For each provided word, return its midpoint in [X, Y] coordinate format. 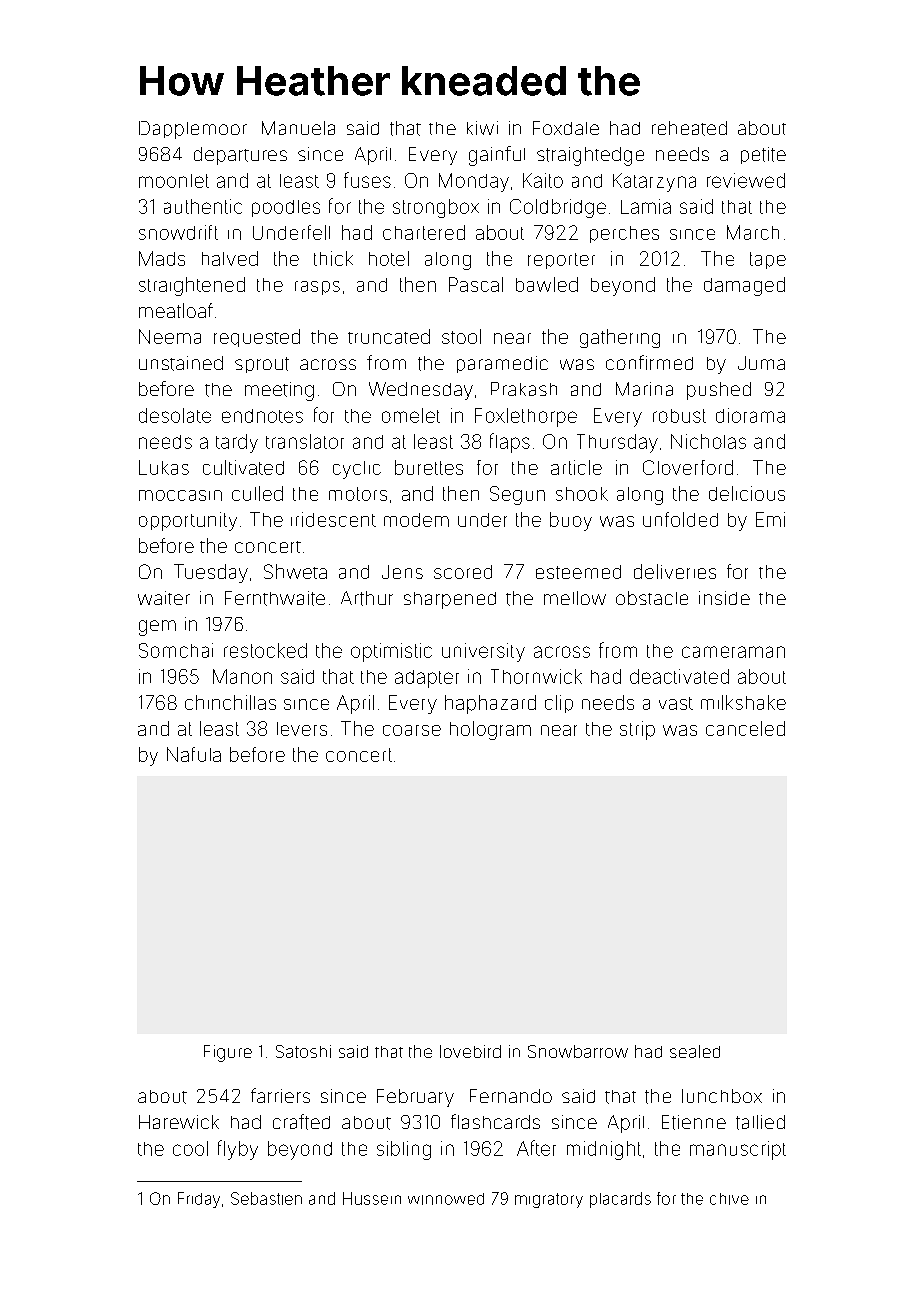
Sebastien [266, 1198]
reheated [689, 128]
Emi [770, 519]
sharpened [450, 600]
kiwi [482, 128]
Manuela [298, 128]
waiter [164, 598]
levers [302, 729]
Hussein [372, 1198]
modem [416, 520]
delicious [747, 493]
